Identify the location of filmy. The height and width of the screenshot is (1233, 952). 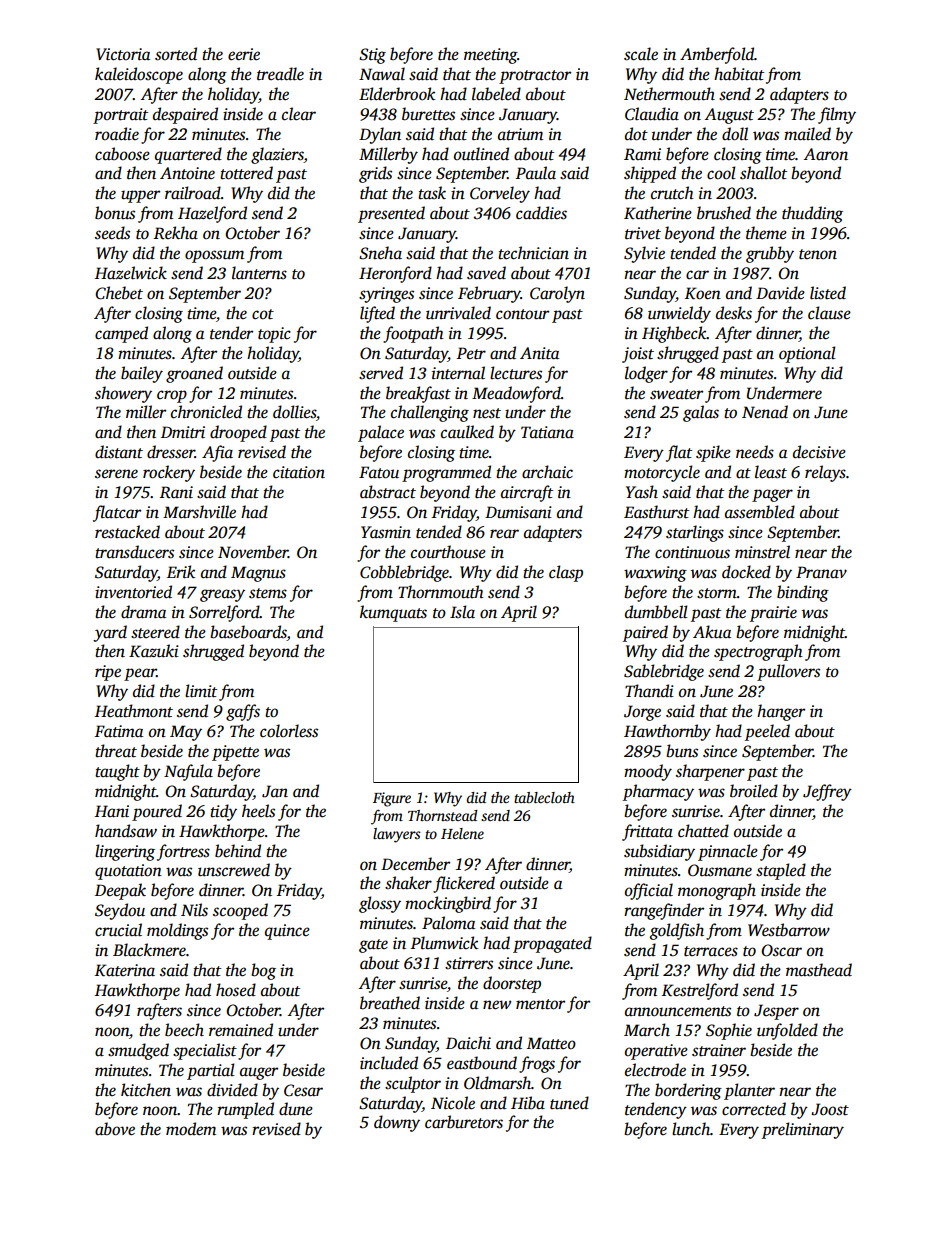
(837, 115).
